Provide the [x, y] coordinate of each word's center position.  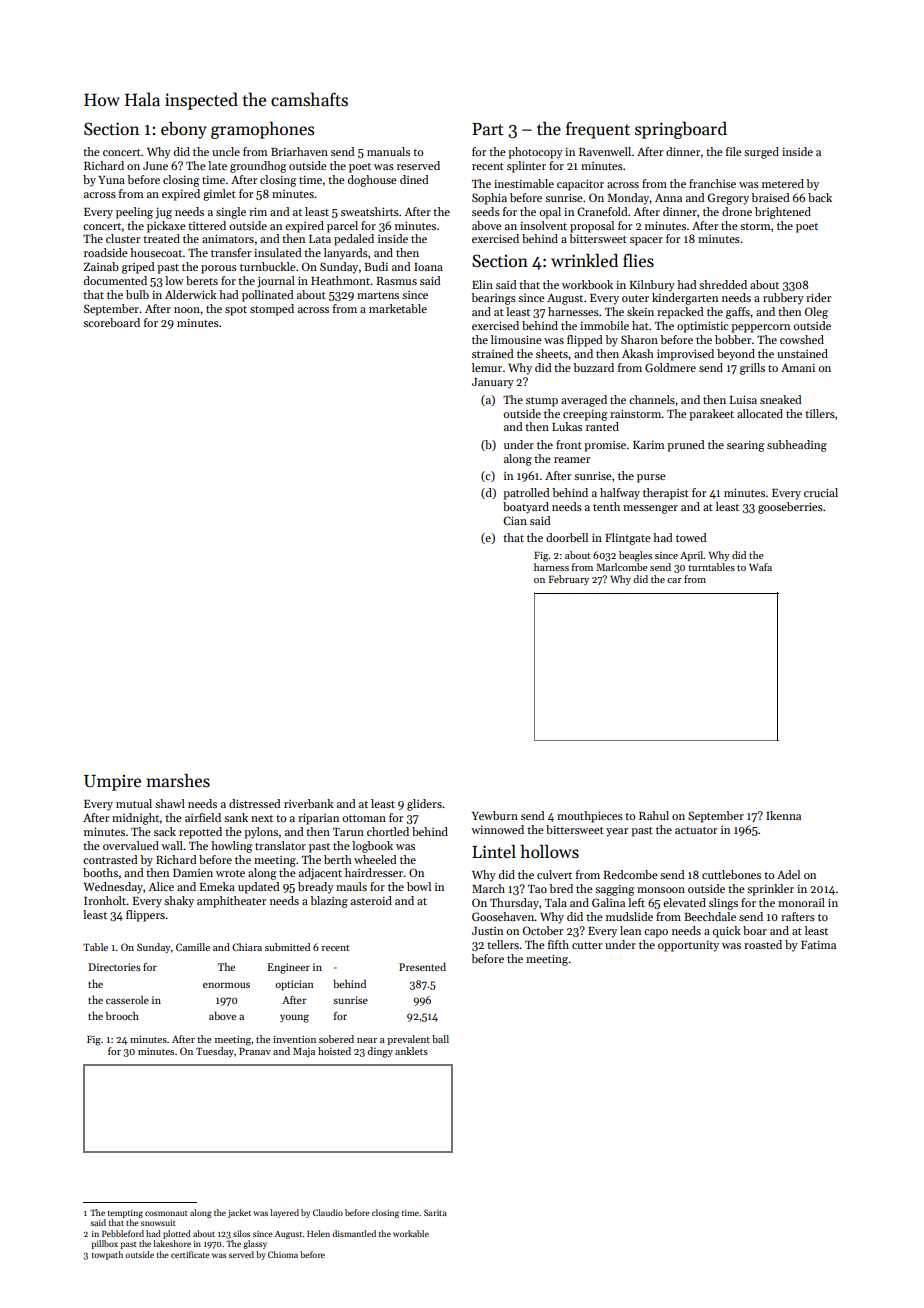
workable [411, 1233]
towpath [107, 1255]
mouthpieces [590, 817]
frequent [598, 130]
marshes [178, 781]
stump [542, 402]
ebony [184, 130]
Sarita [435, 1212]
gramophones [262, 130]
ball [440, 1039]
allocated [760, 413]
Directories [115, 967]
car [674, 580]
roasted [763, 944]
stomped [272, 310]
